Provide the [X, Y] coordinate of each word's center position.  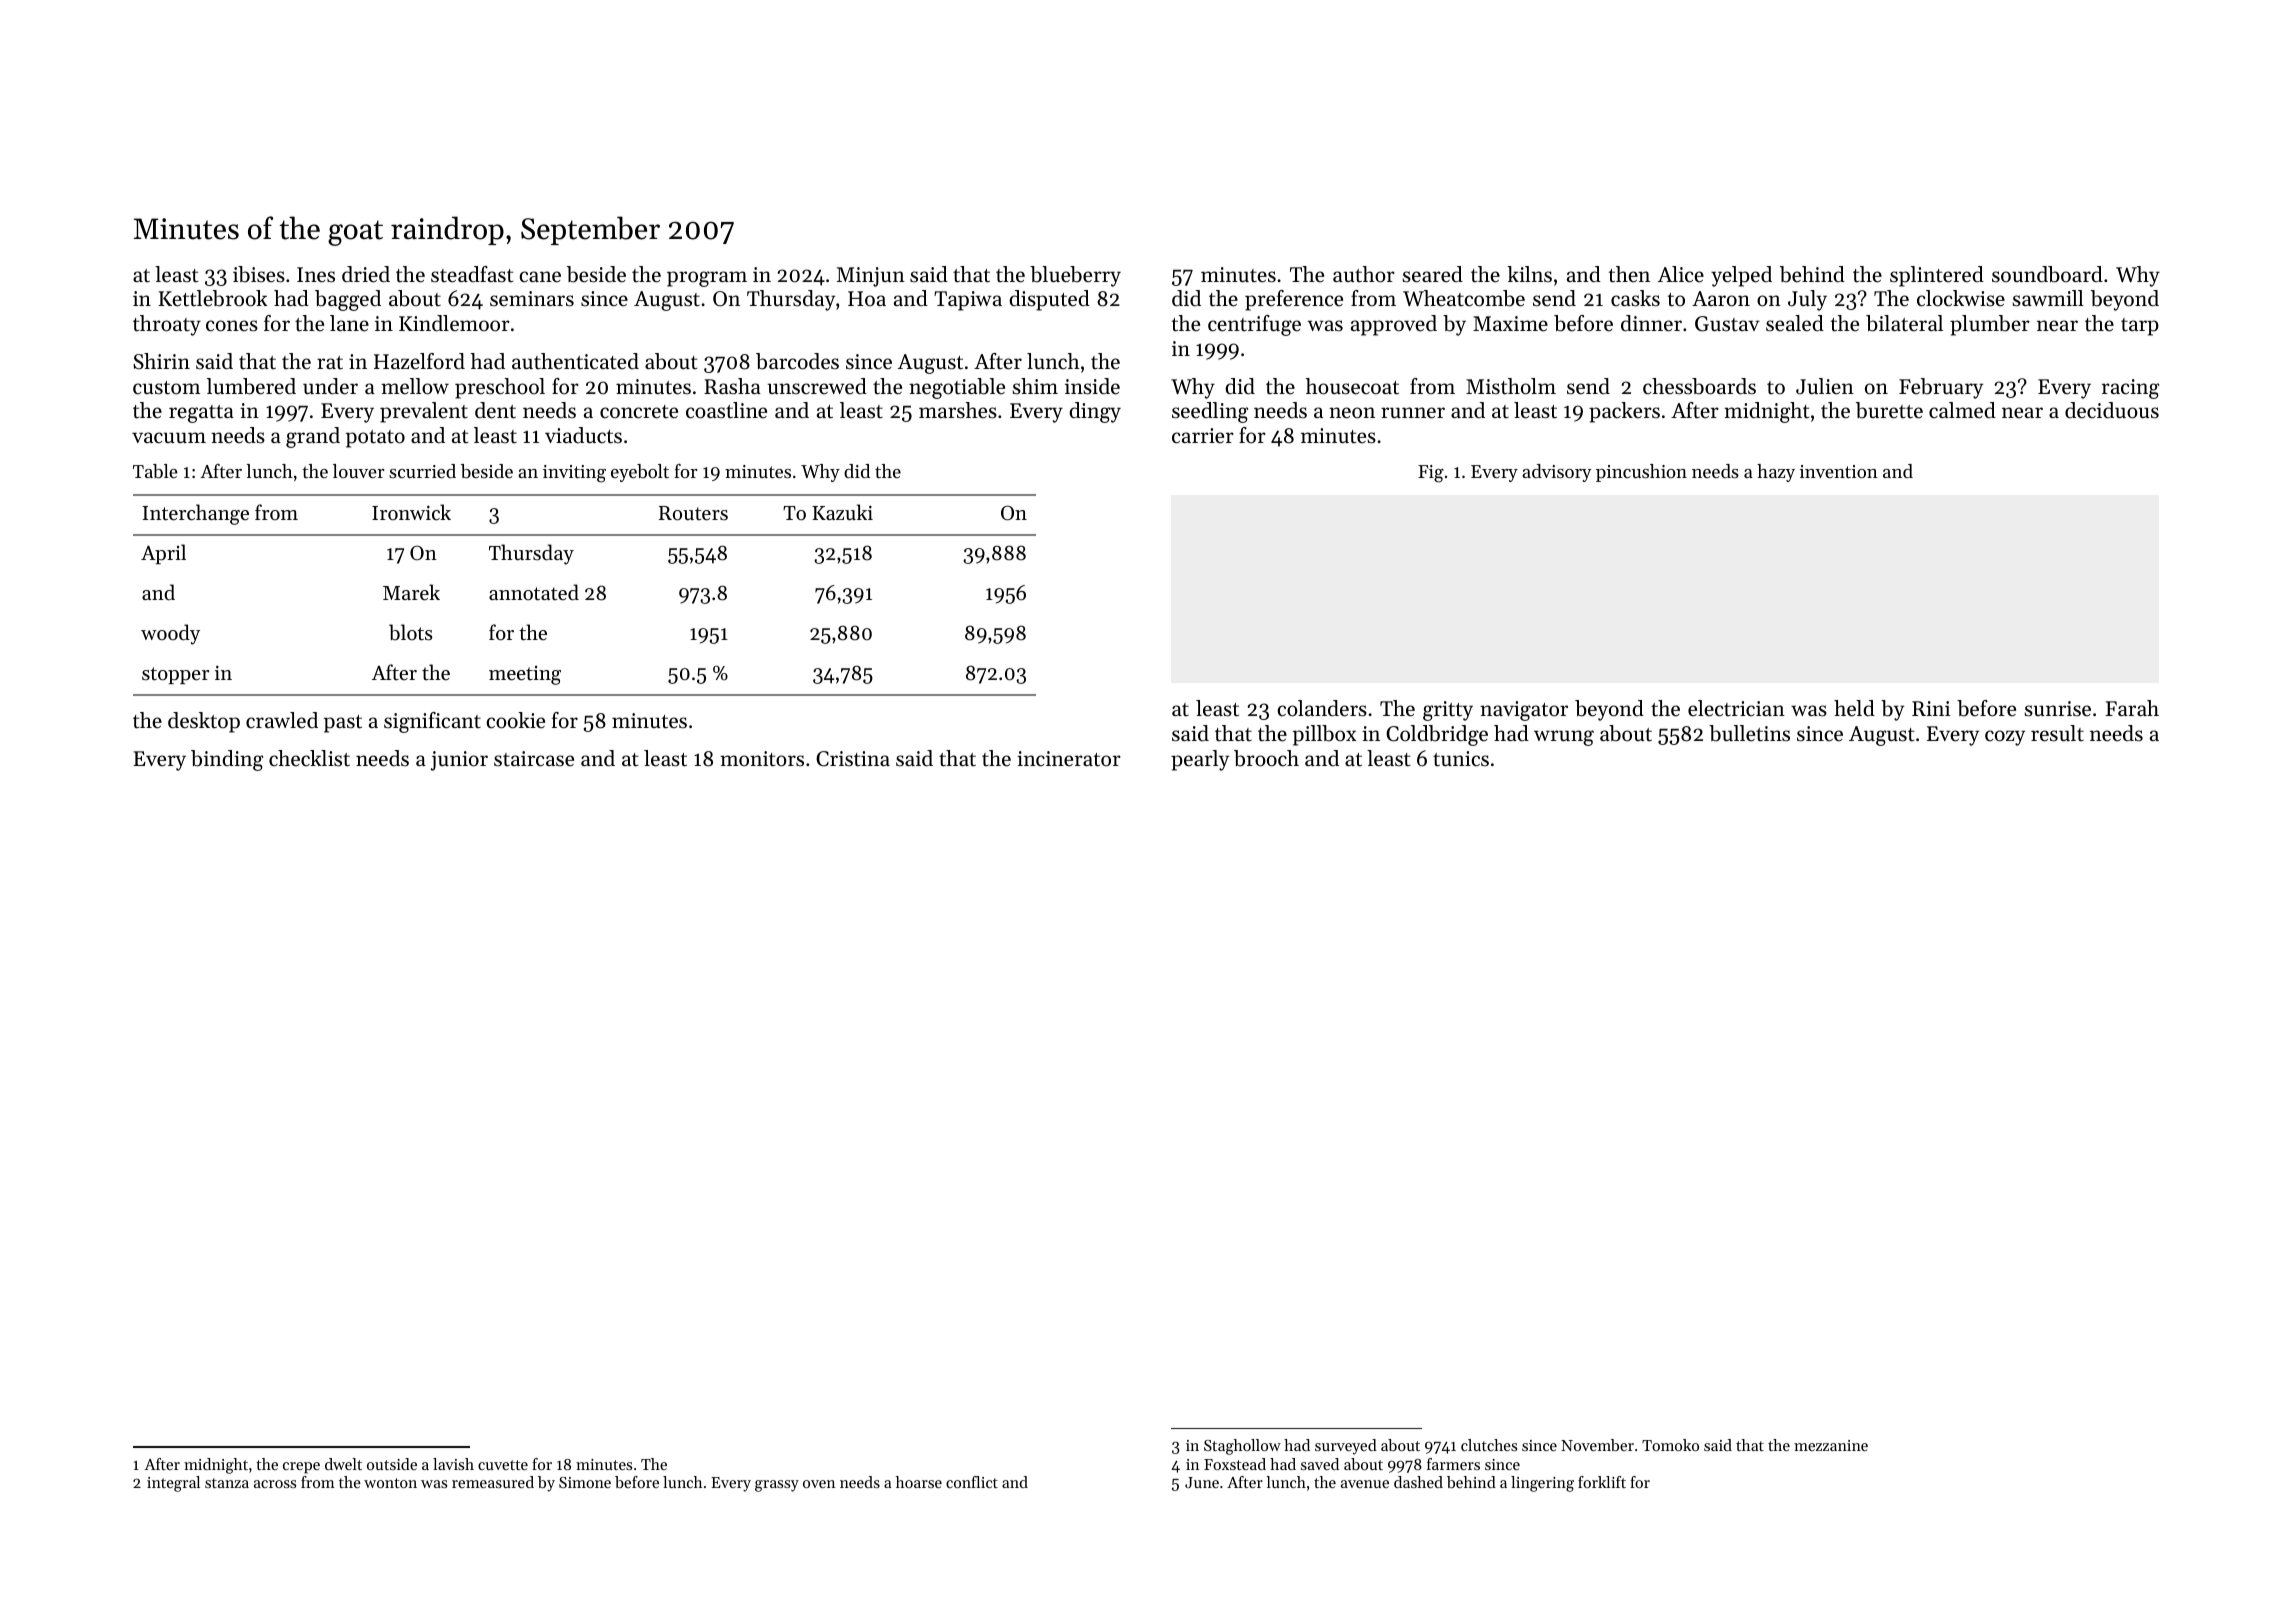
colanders [1322, 708]
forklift [1602, 1482]
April [163, 554]
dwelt [343, 1464]
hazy [1776, 473]
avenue [1365, 1484]
